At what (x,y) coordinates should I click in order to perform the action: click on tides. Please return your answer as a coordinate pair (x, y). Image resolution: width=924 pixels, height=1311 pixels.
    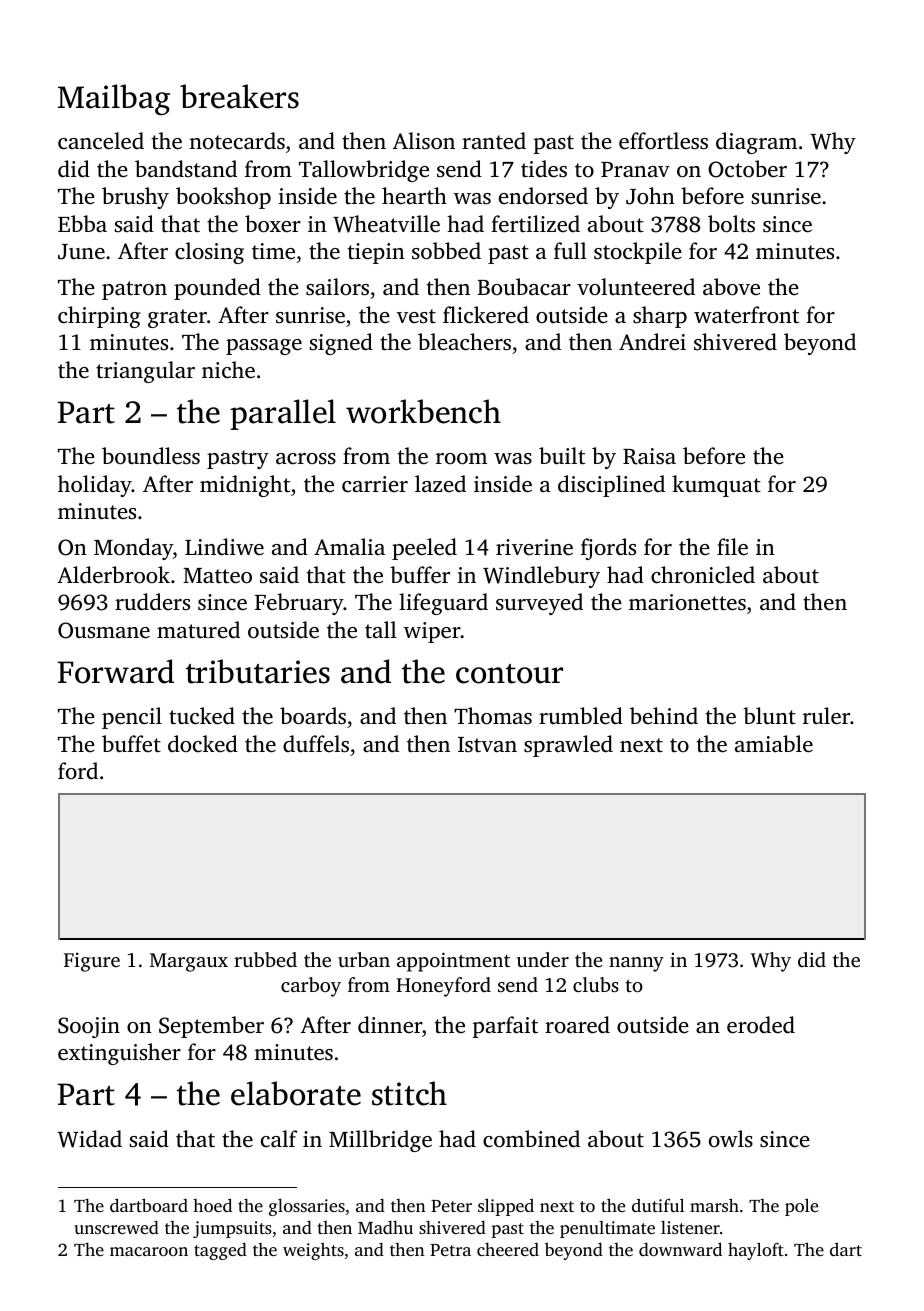
    Looking at the image, I should click on (544, 169).
